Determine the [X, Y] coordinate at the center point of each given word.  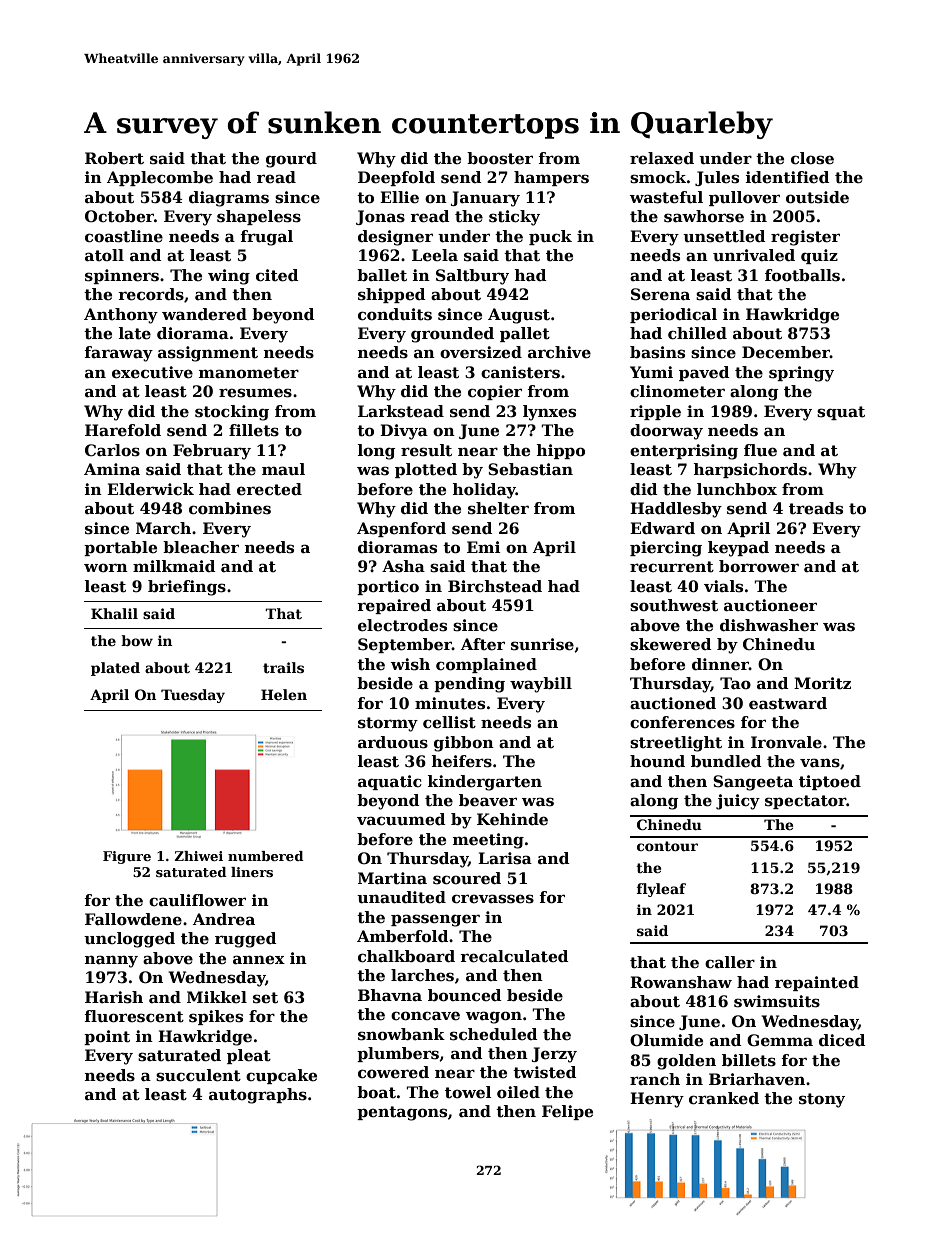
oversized [481, 352]
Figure [127, 857]
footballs [802, 275]
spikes [216, 1017]
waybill [541, 685]
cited [277, 275]
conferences [682, 722]
